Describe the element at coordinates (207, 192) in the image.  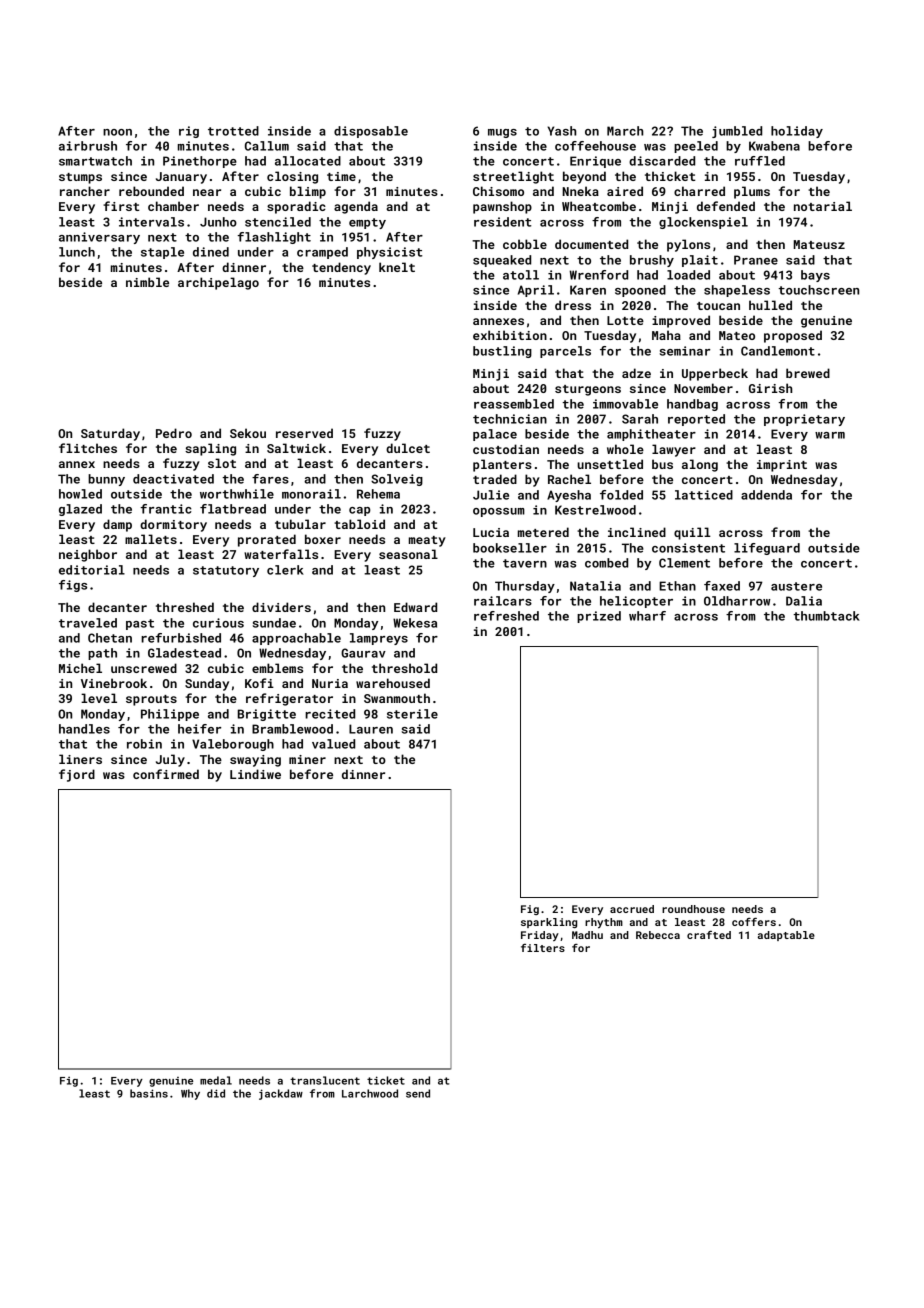
I see `near` at that location.
